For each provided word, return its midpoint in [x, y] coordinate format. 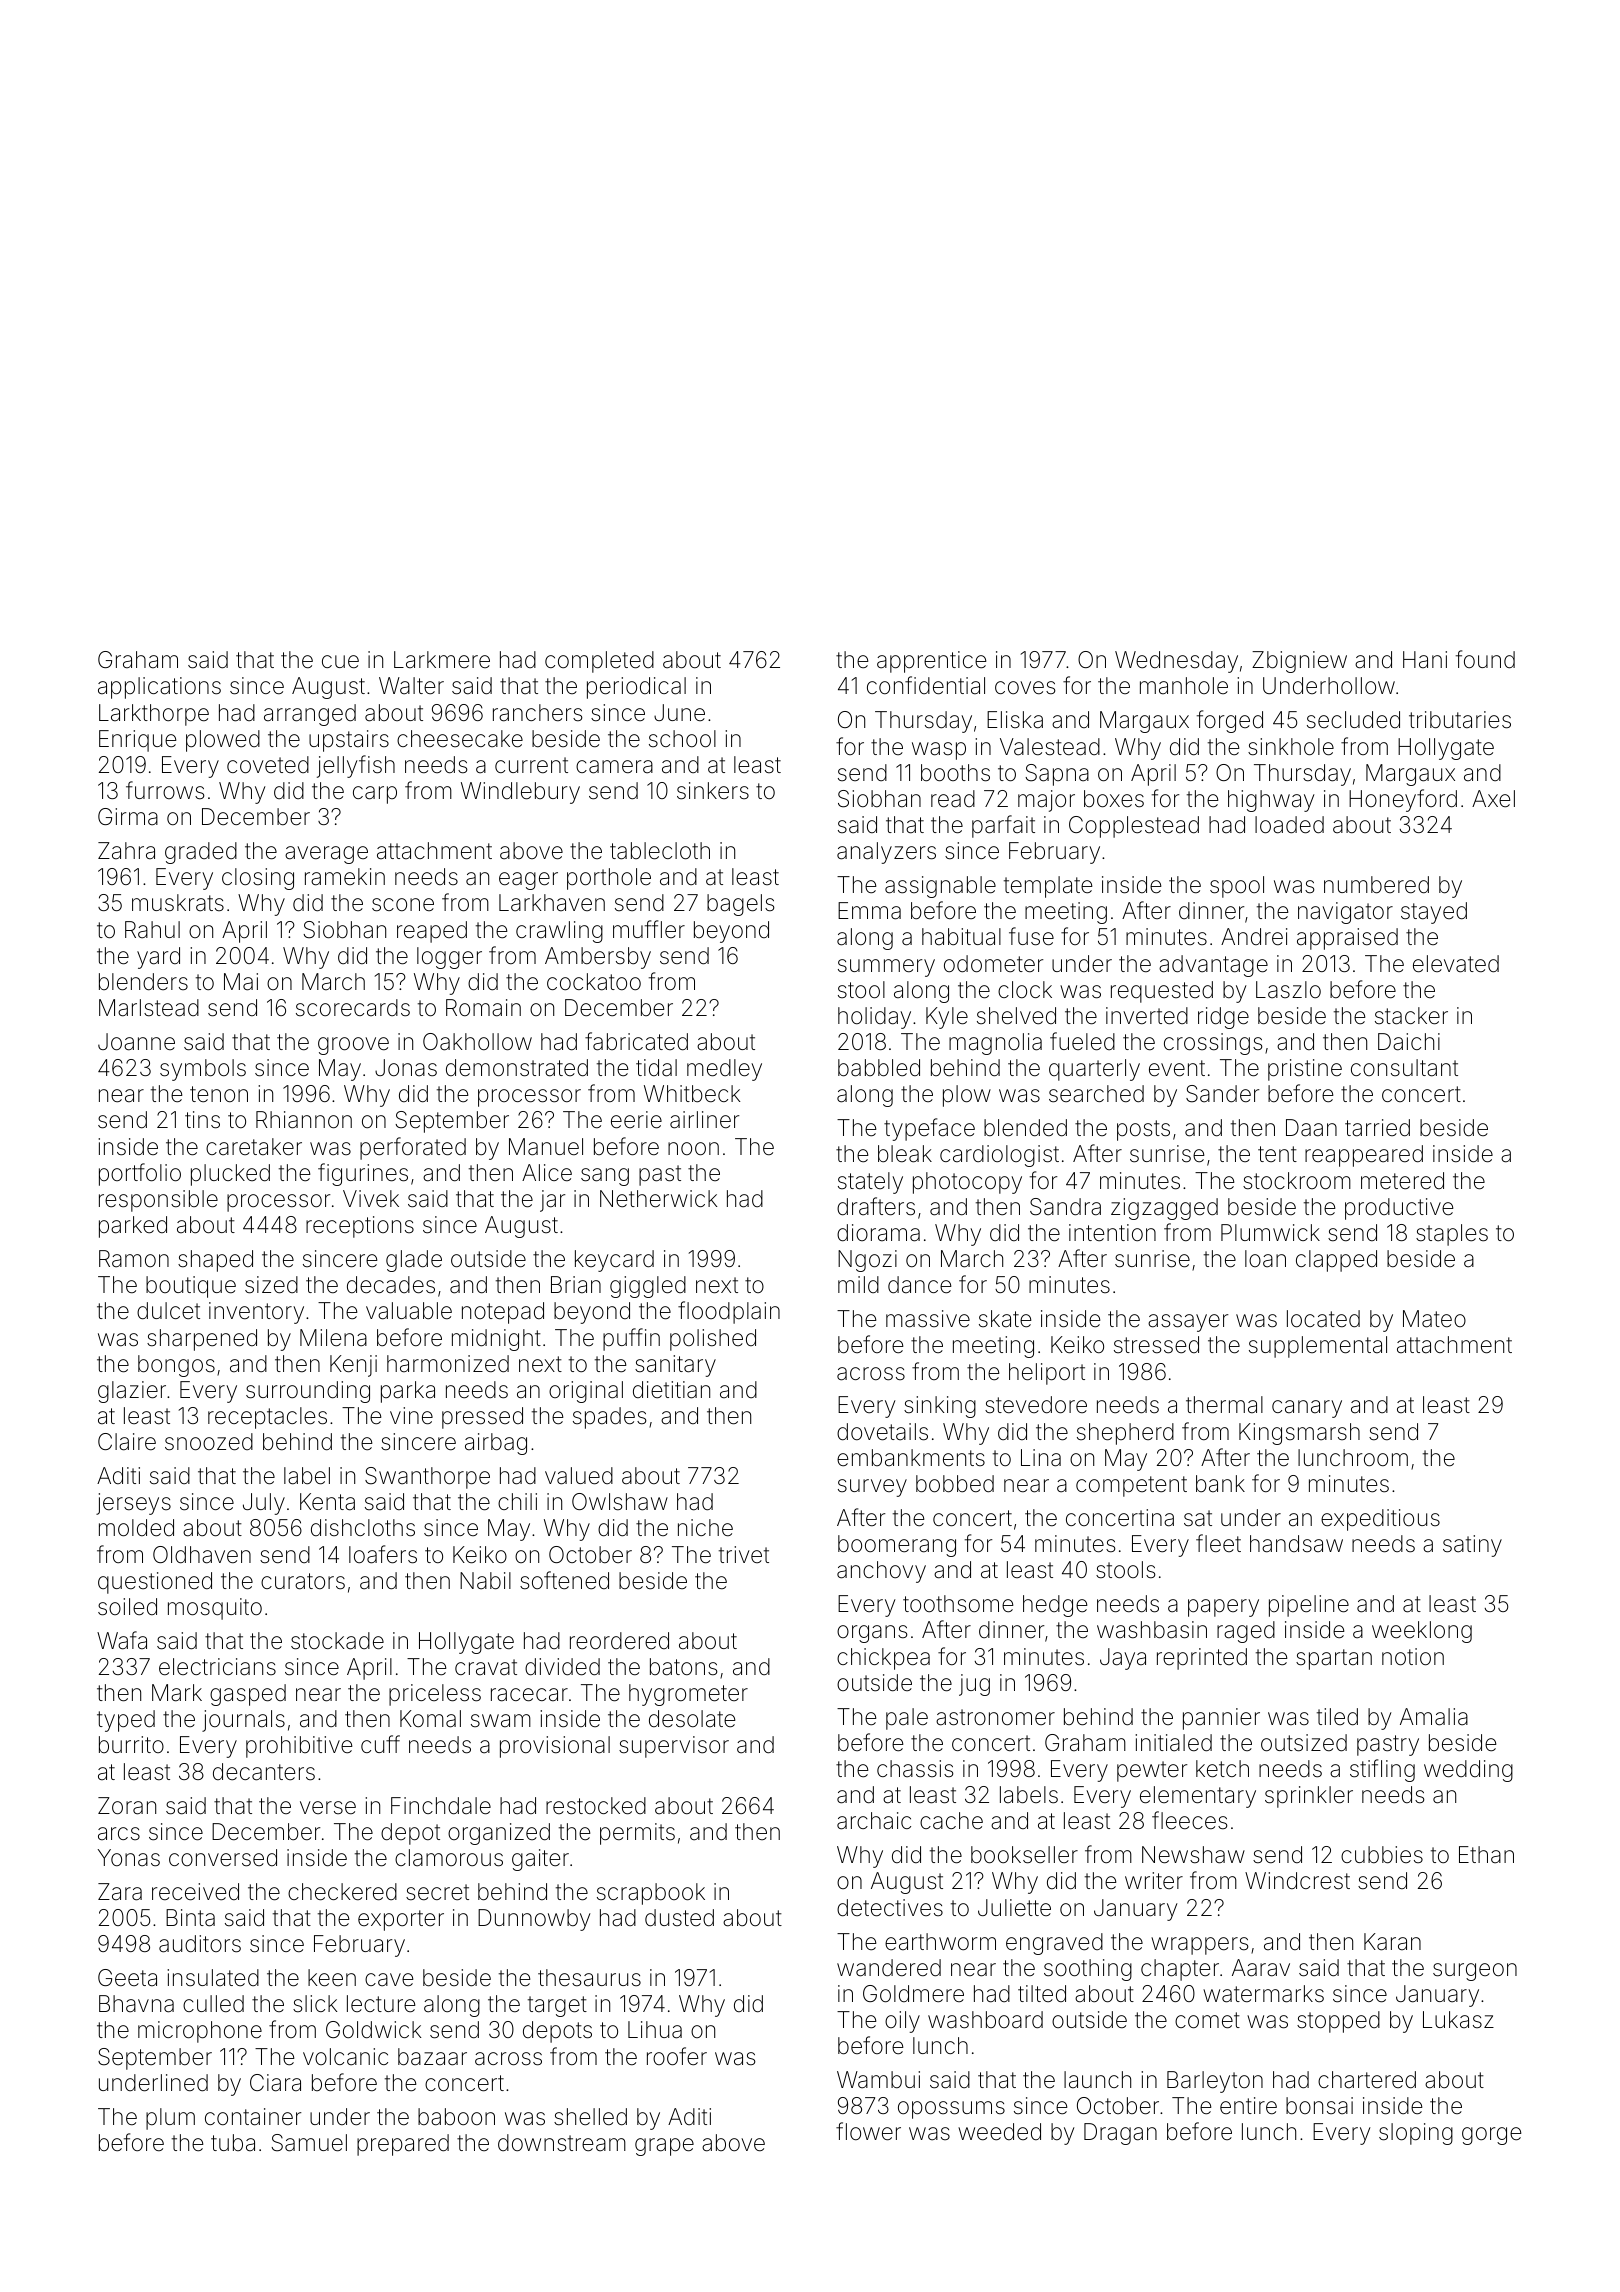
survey [872, 1488]
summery [886, 968]
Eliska [1015, 720]
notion [1413, 1656]
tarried [1377, 1128]
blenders [143, 982]
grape [664, 2147]
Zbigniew [1299, 662]
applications [159, 688]
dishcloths [363, 1528]
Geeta [127, 1978]
